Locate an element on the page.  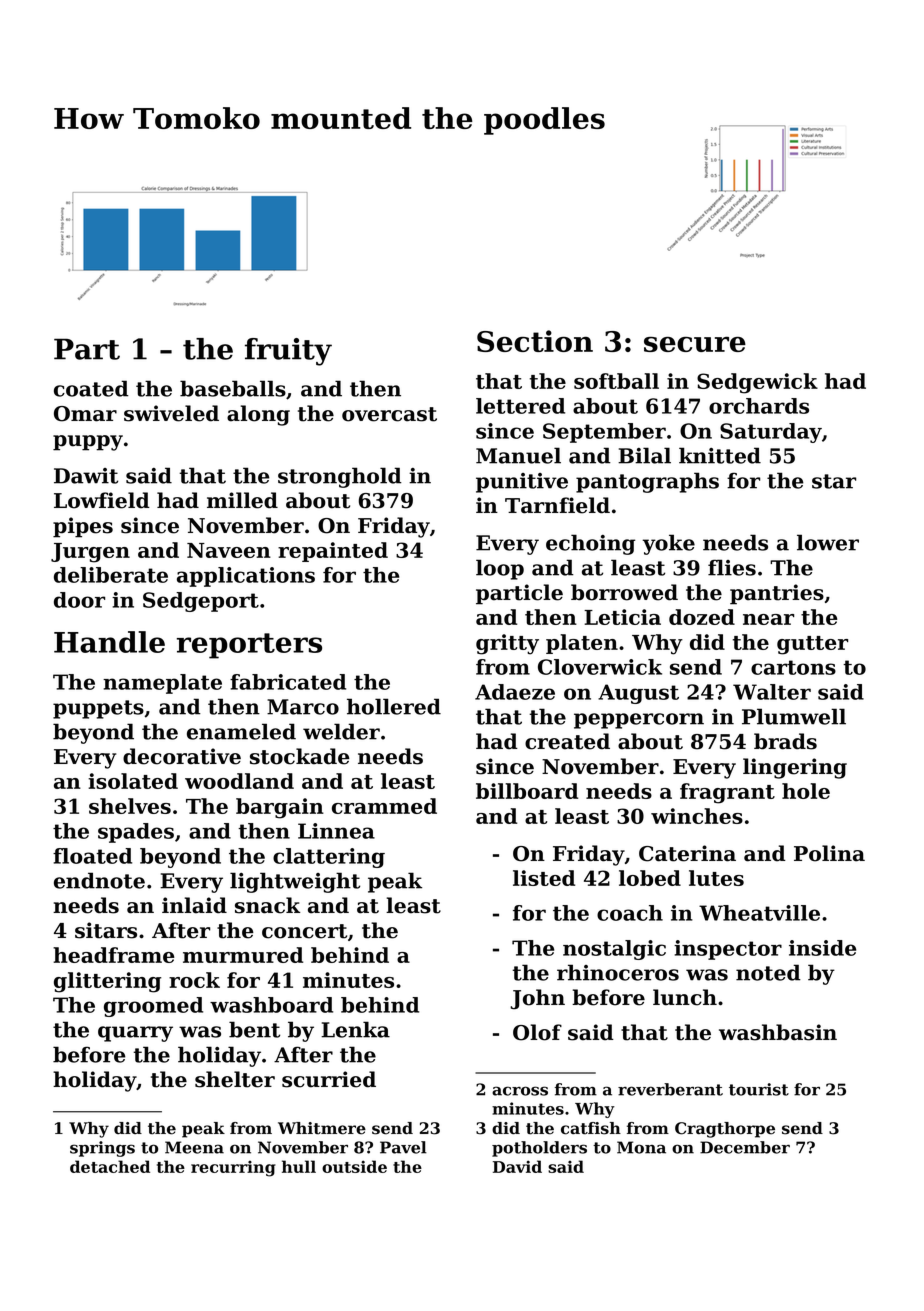
detached is located at coordinates (110, 1166).
